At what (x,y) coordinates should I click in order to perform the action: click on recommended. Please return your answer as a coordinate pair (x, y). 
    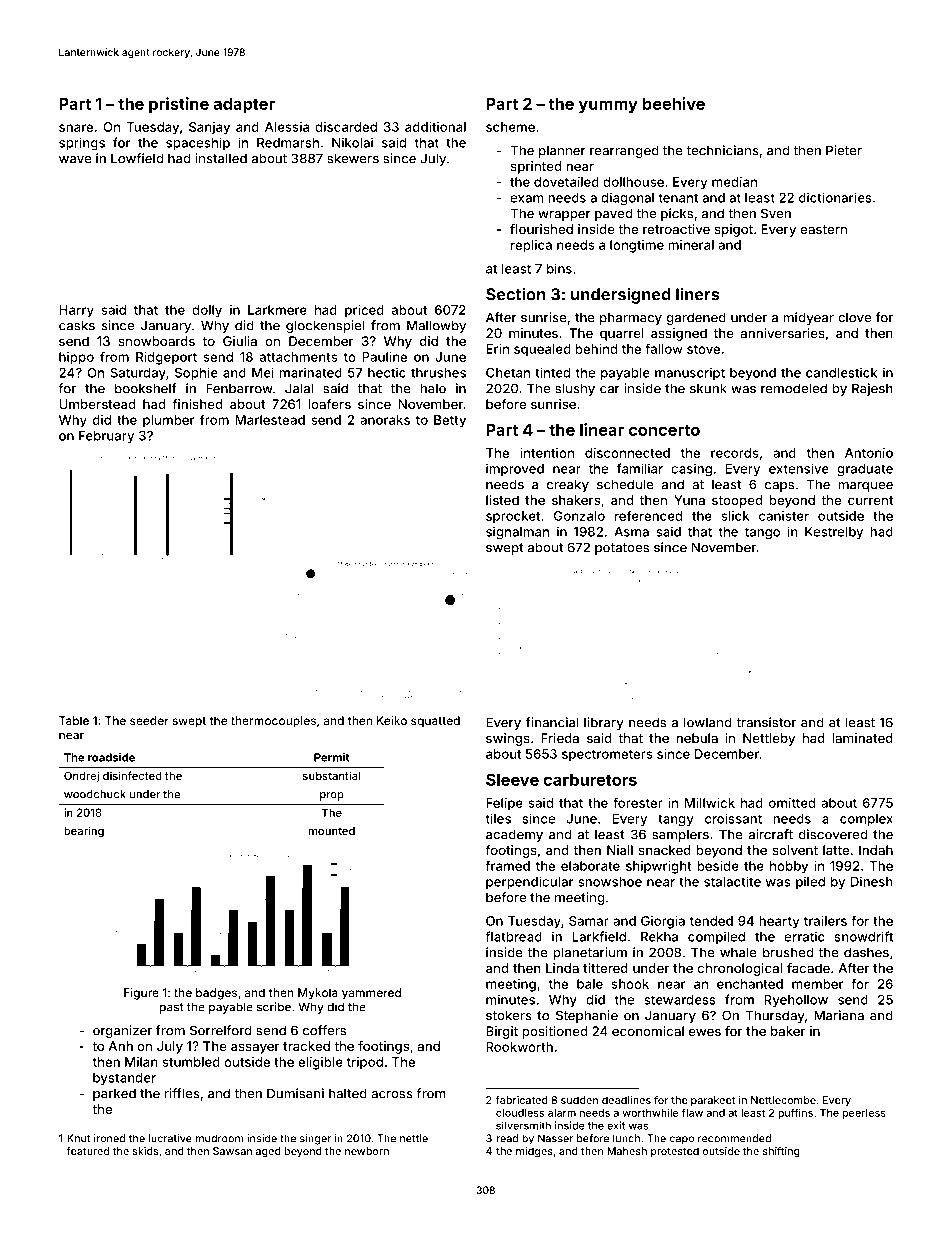
    Looking at the image, I should click on (734, 1138).
